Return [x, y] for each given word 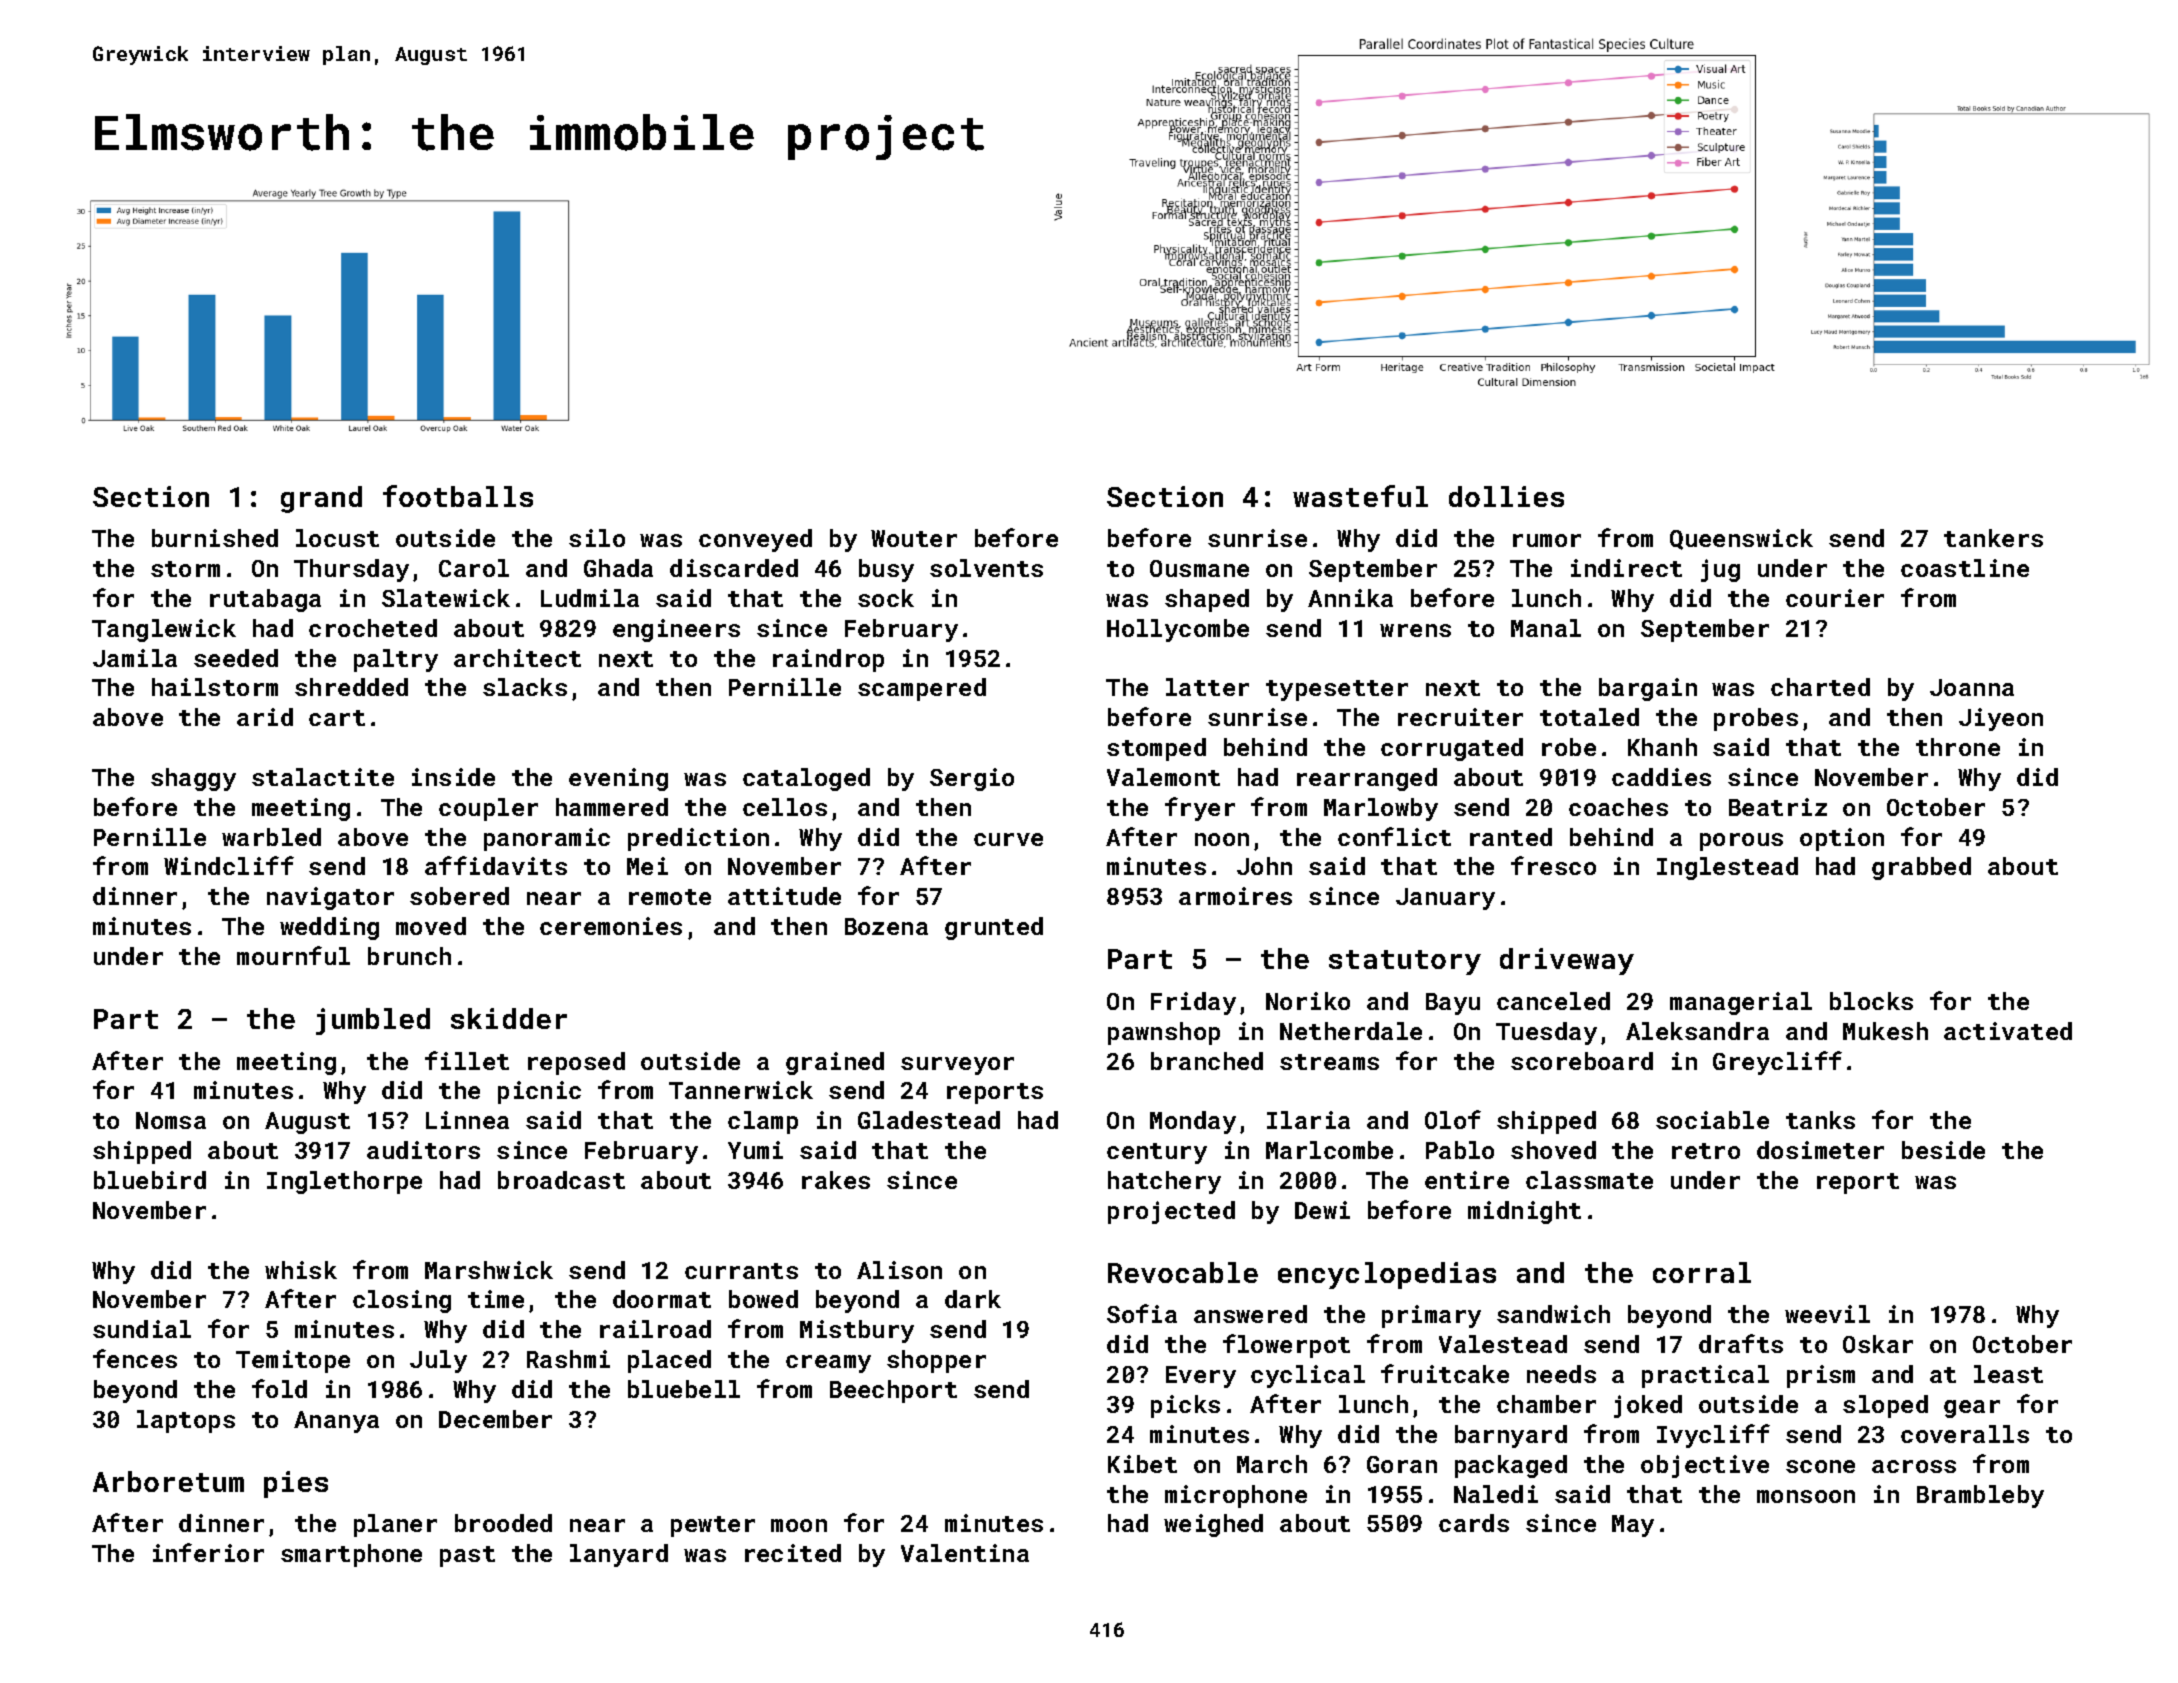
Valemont [1163, 777]
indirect [1626, 568]
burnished [215, 538]
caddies [1661, 777]
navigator [330, 898]
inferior [208, 1552]
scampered [922, 689]
